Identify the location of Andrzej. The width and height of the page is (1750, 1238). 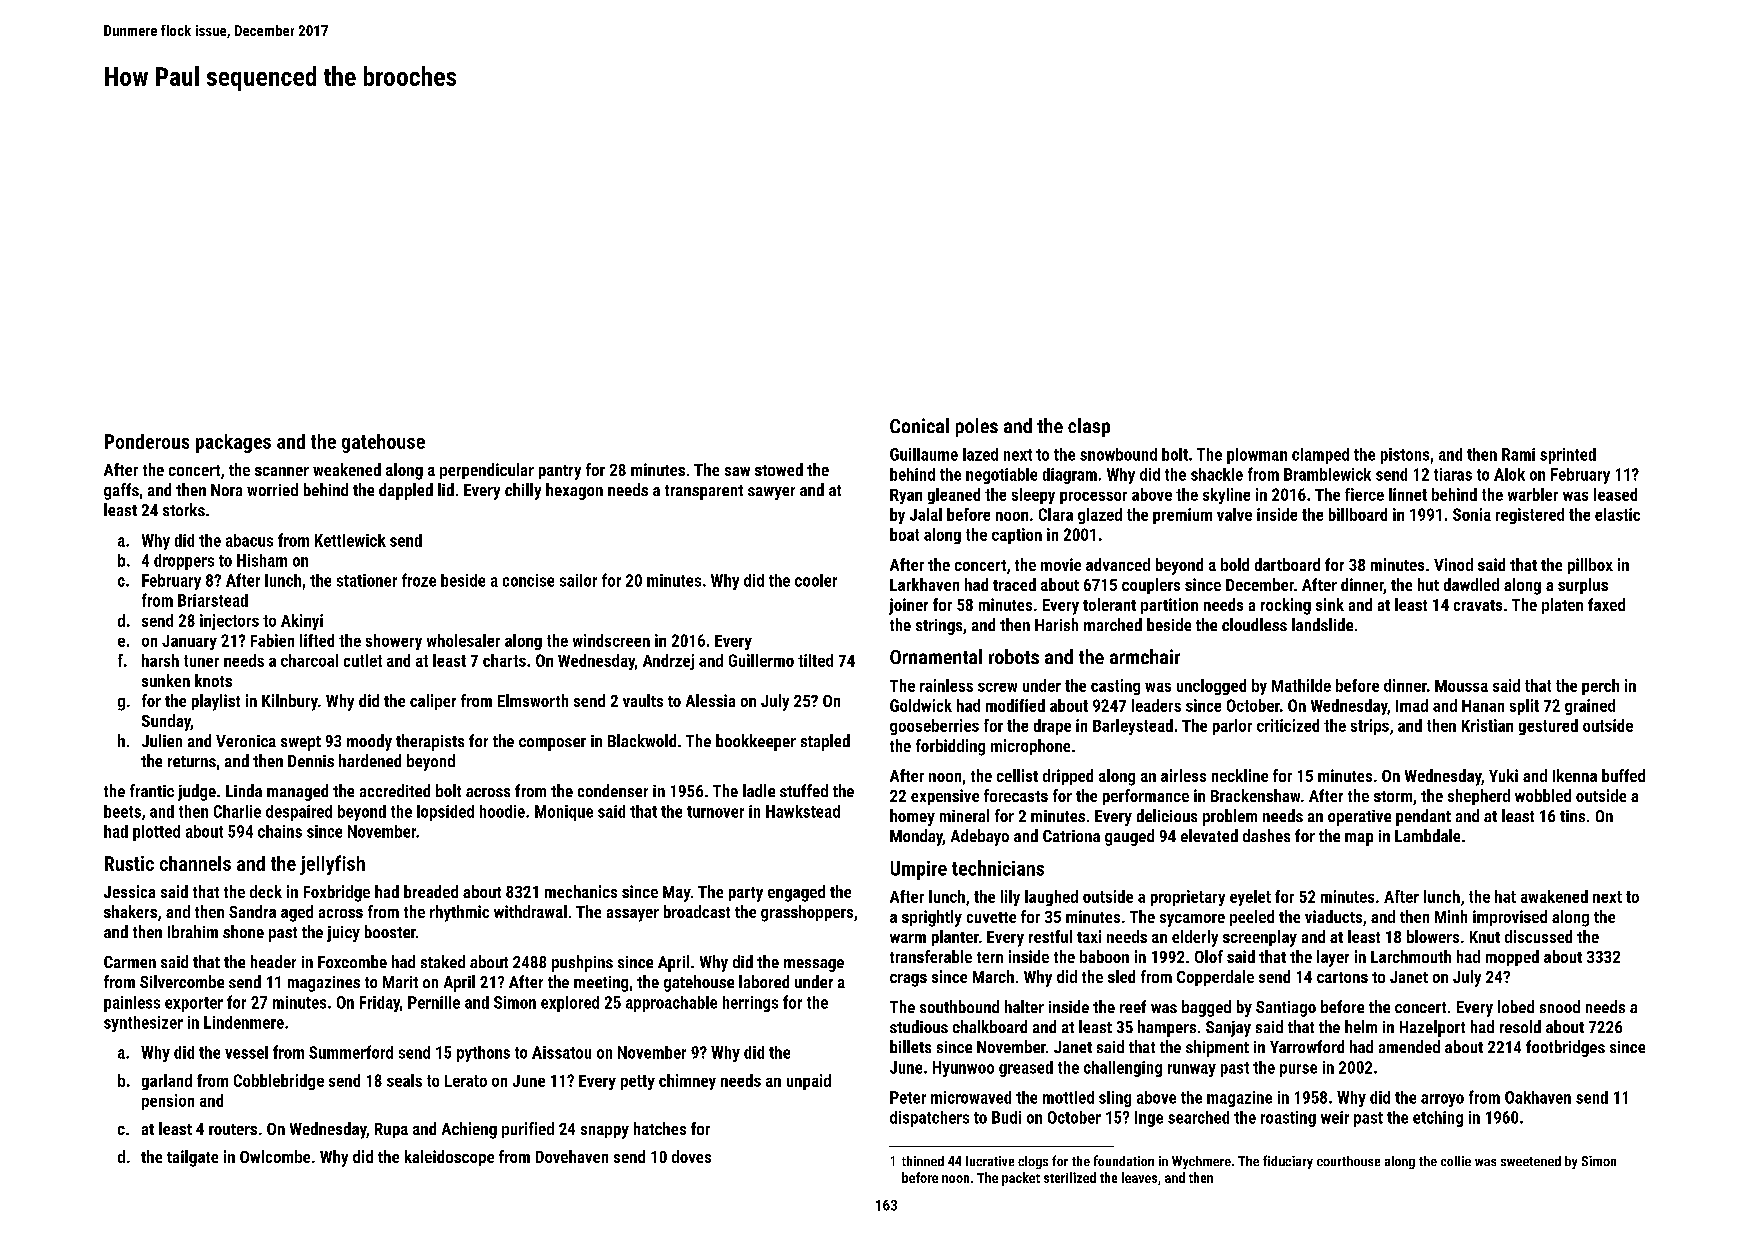
(668, 662).
